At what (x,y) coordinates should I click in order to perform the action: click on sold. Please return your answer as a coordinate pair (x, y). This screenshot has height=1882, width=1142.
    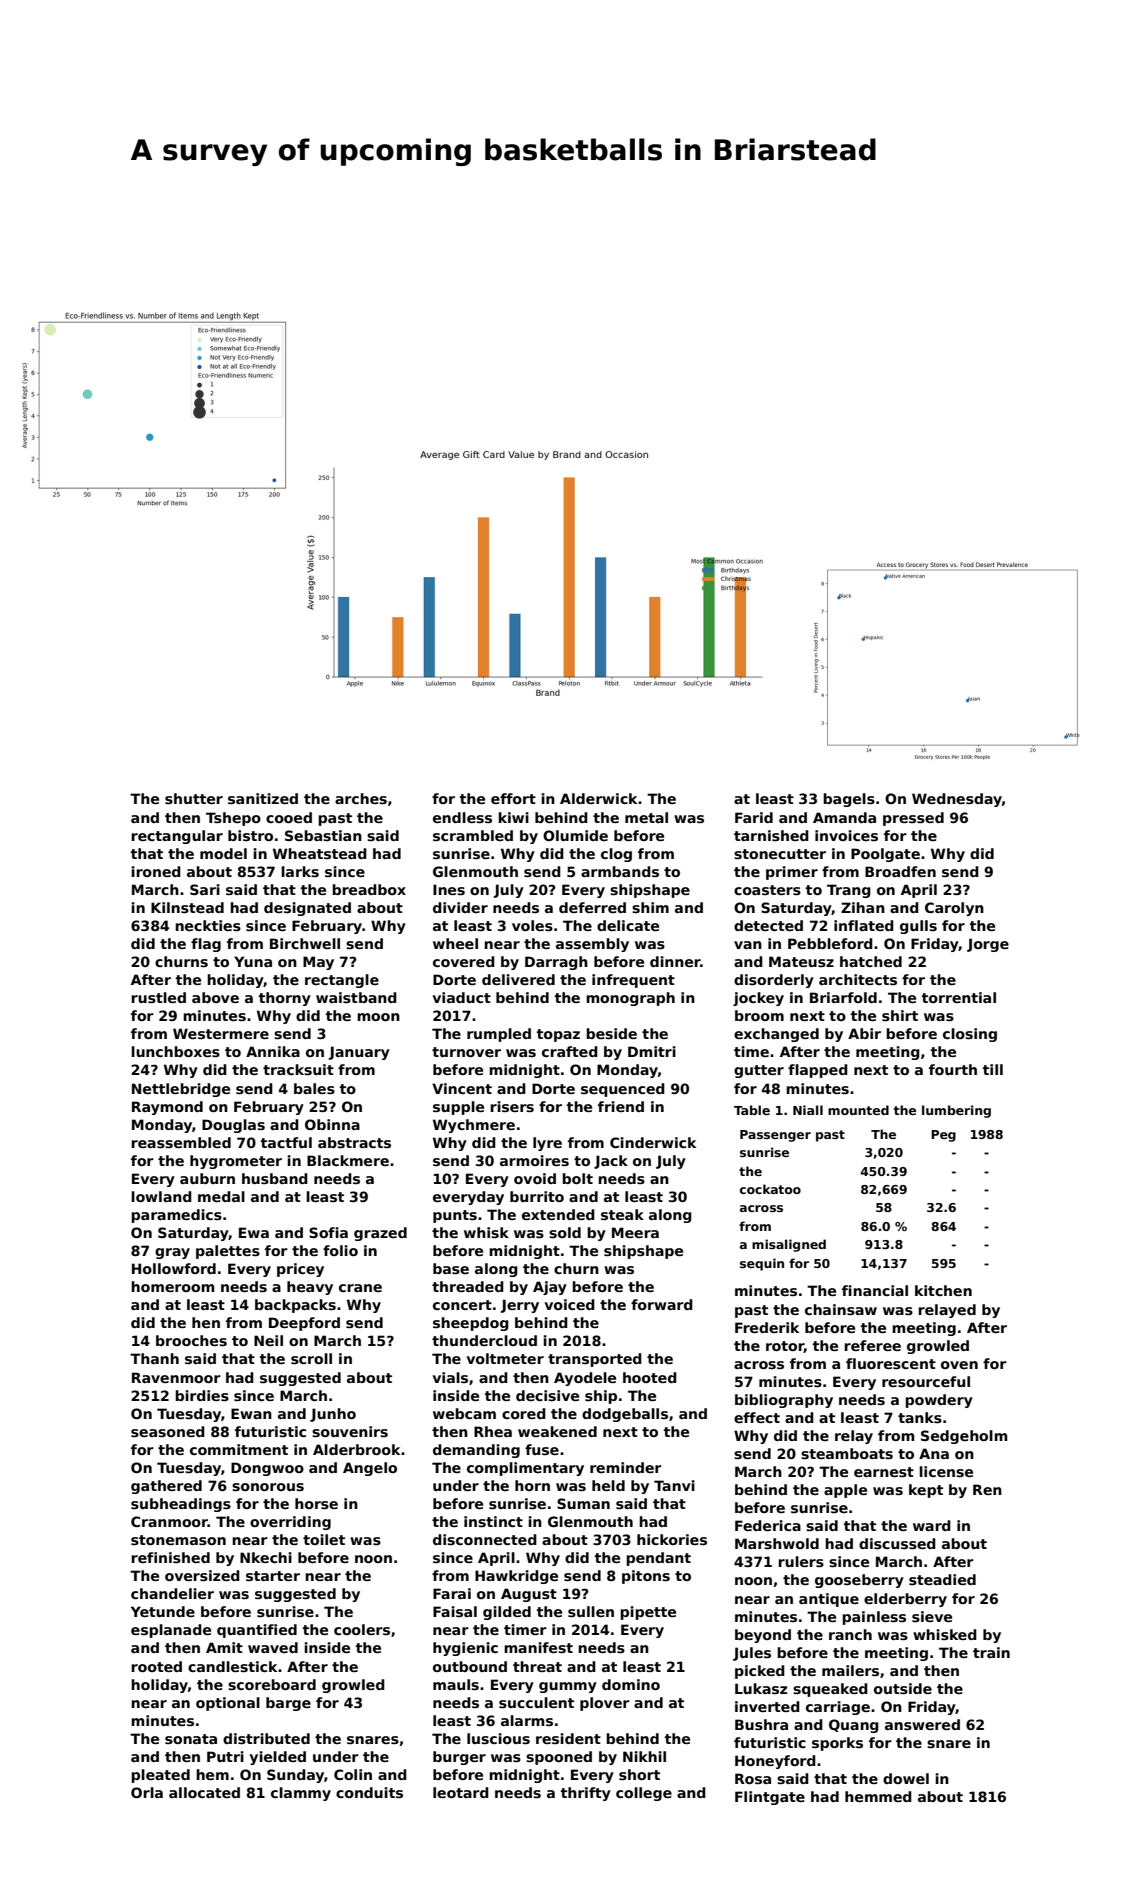
    Looking at the image, I should click on (565, 1232).
